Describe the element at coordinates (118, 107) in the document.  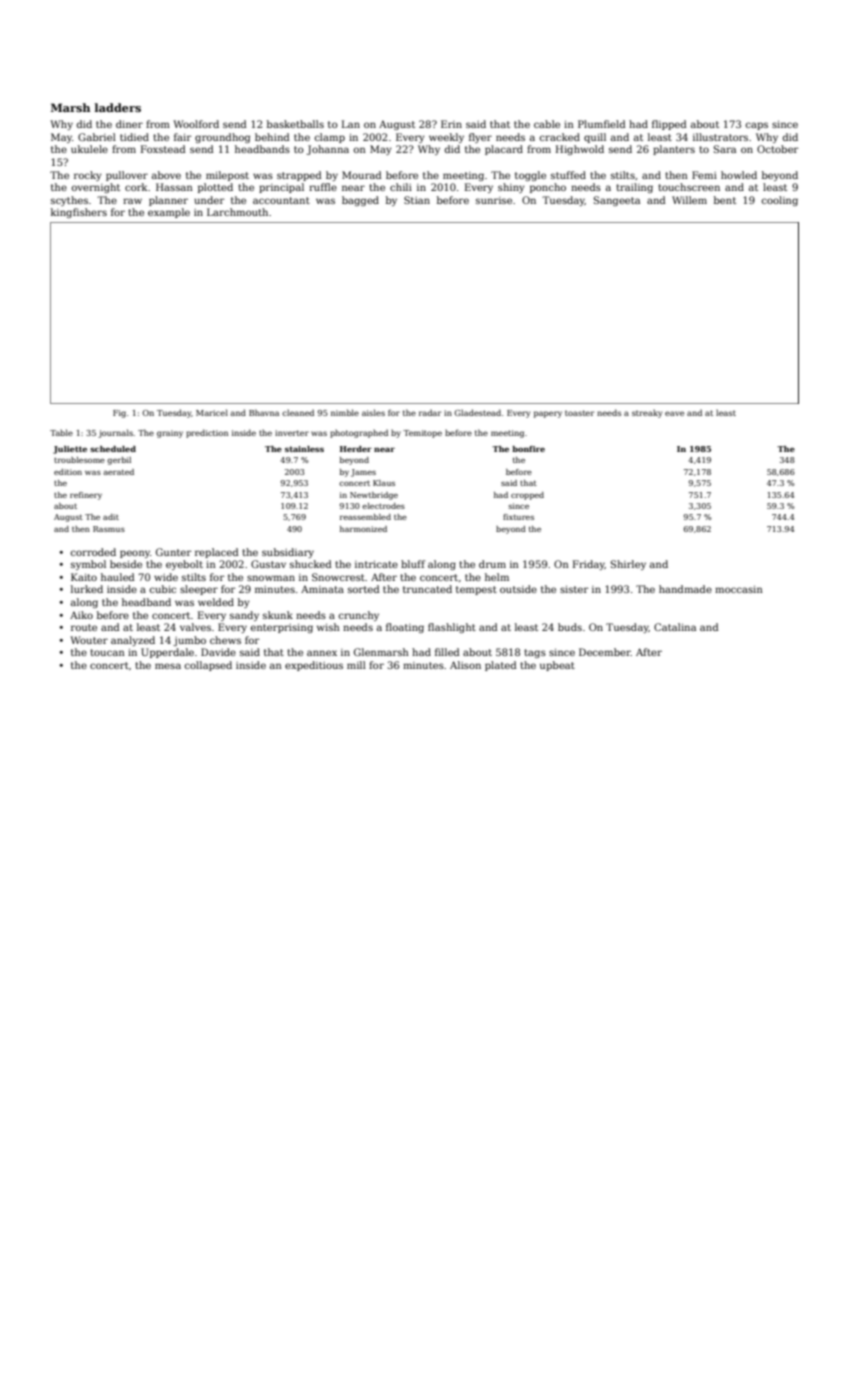
I see `ladders` at that location.
